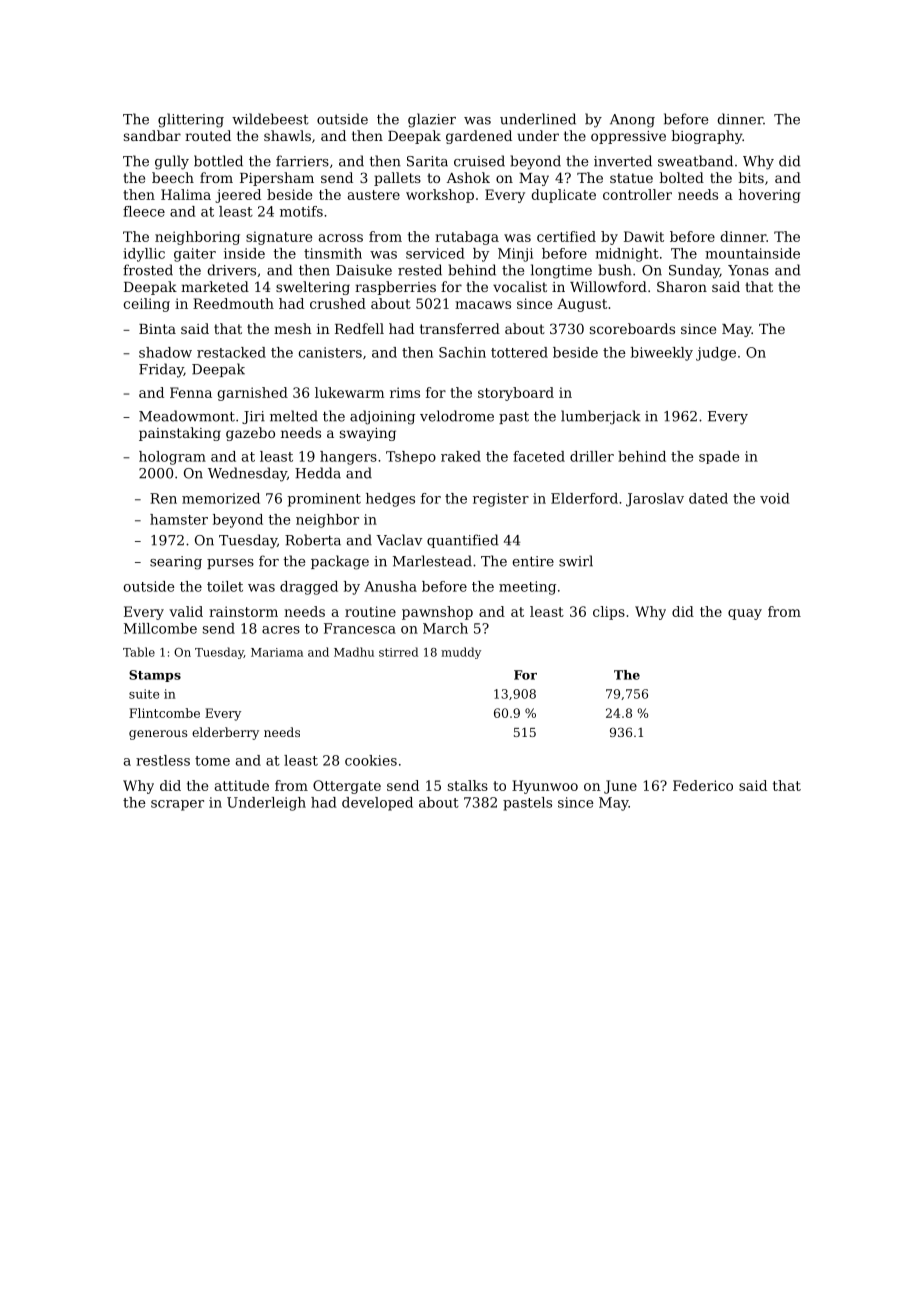 The image size is (924, 1308). What do you see at coordinates (176, 563) in the image?
I see `searing` at bounding box center [176, 563].
